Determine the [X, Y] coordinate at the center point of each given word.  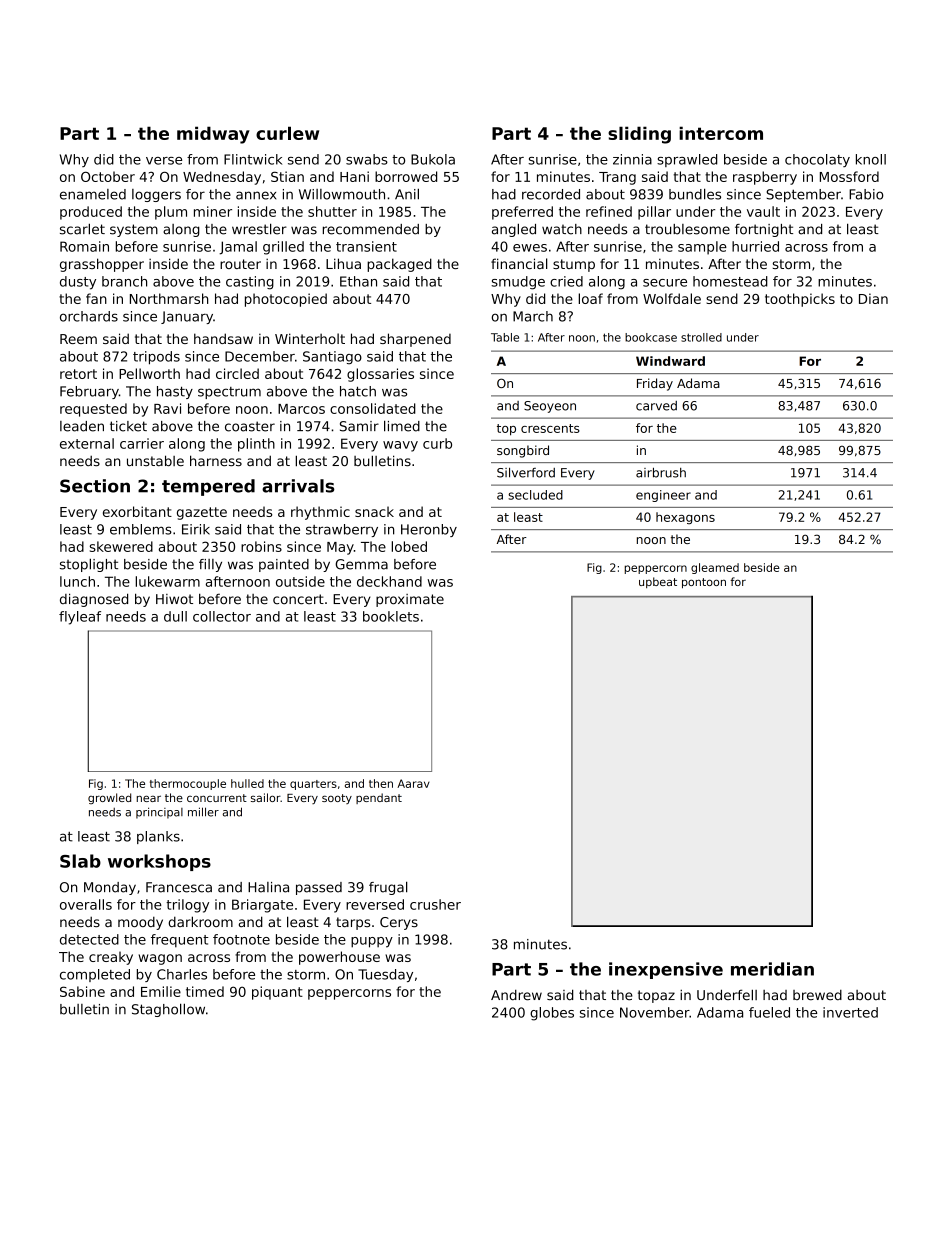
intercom [721, 133]
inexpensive [666, 970]
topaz [656, 996]
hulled [247, 783]
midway [213, 135]
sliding [639, 135]
